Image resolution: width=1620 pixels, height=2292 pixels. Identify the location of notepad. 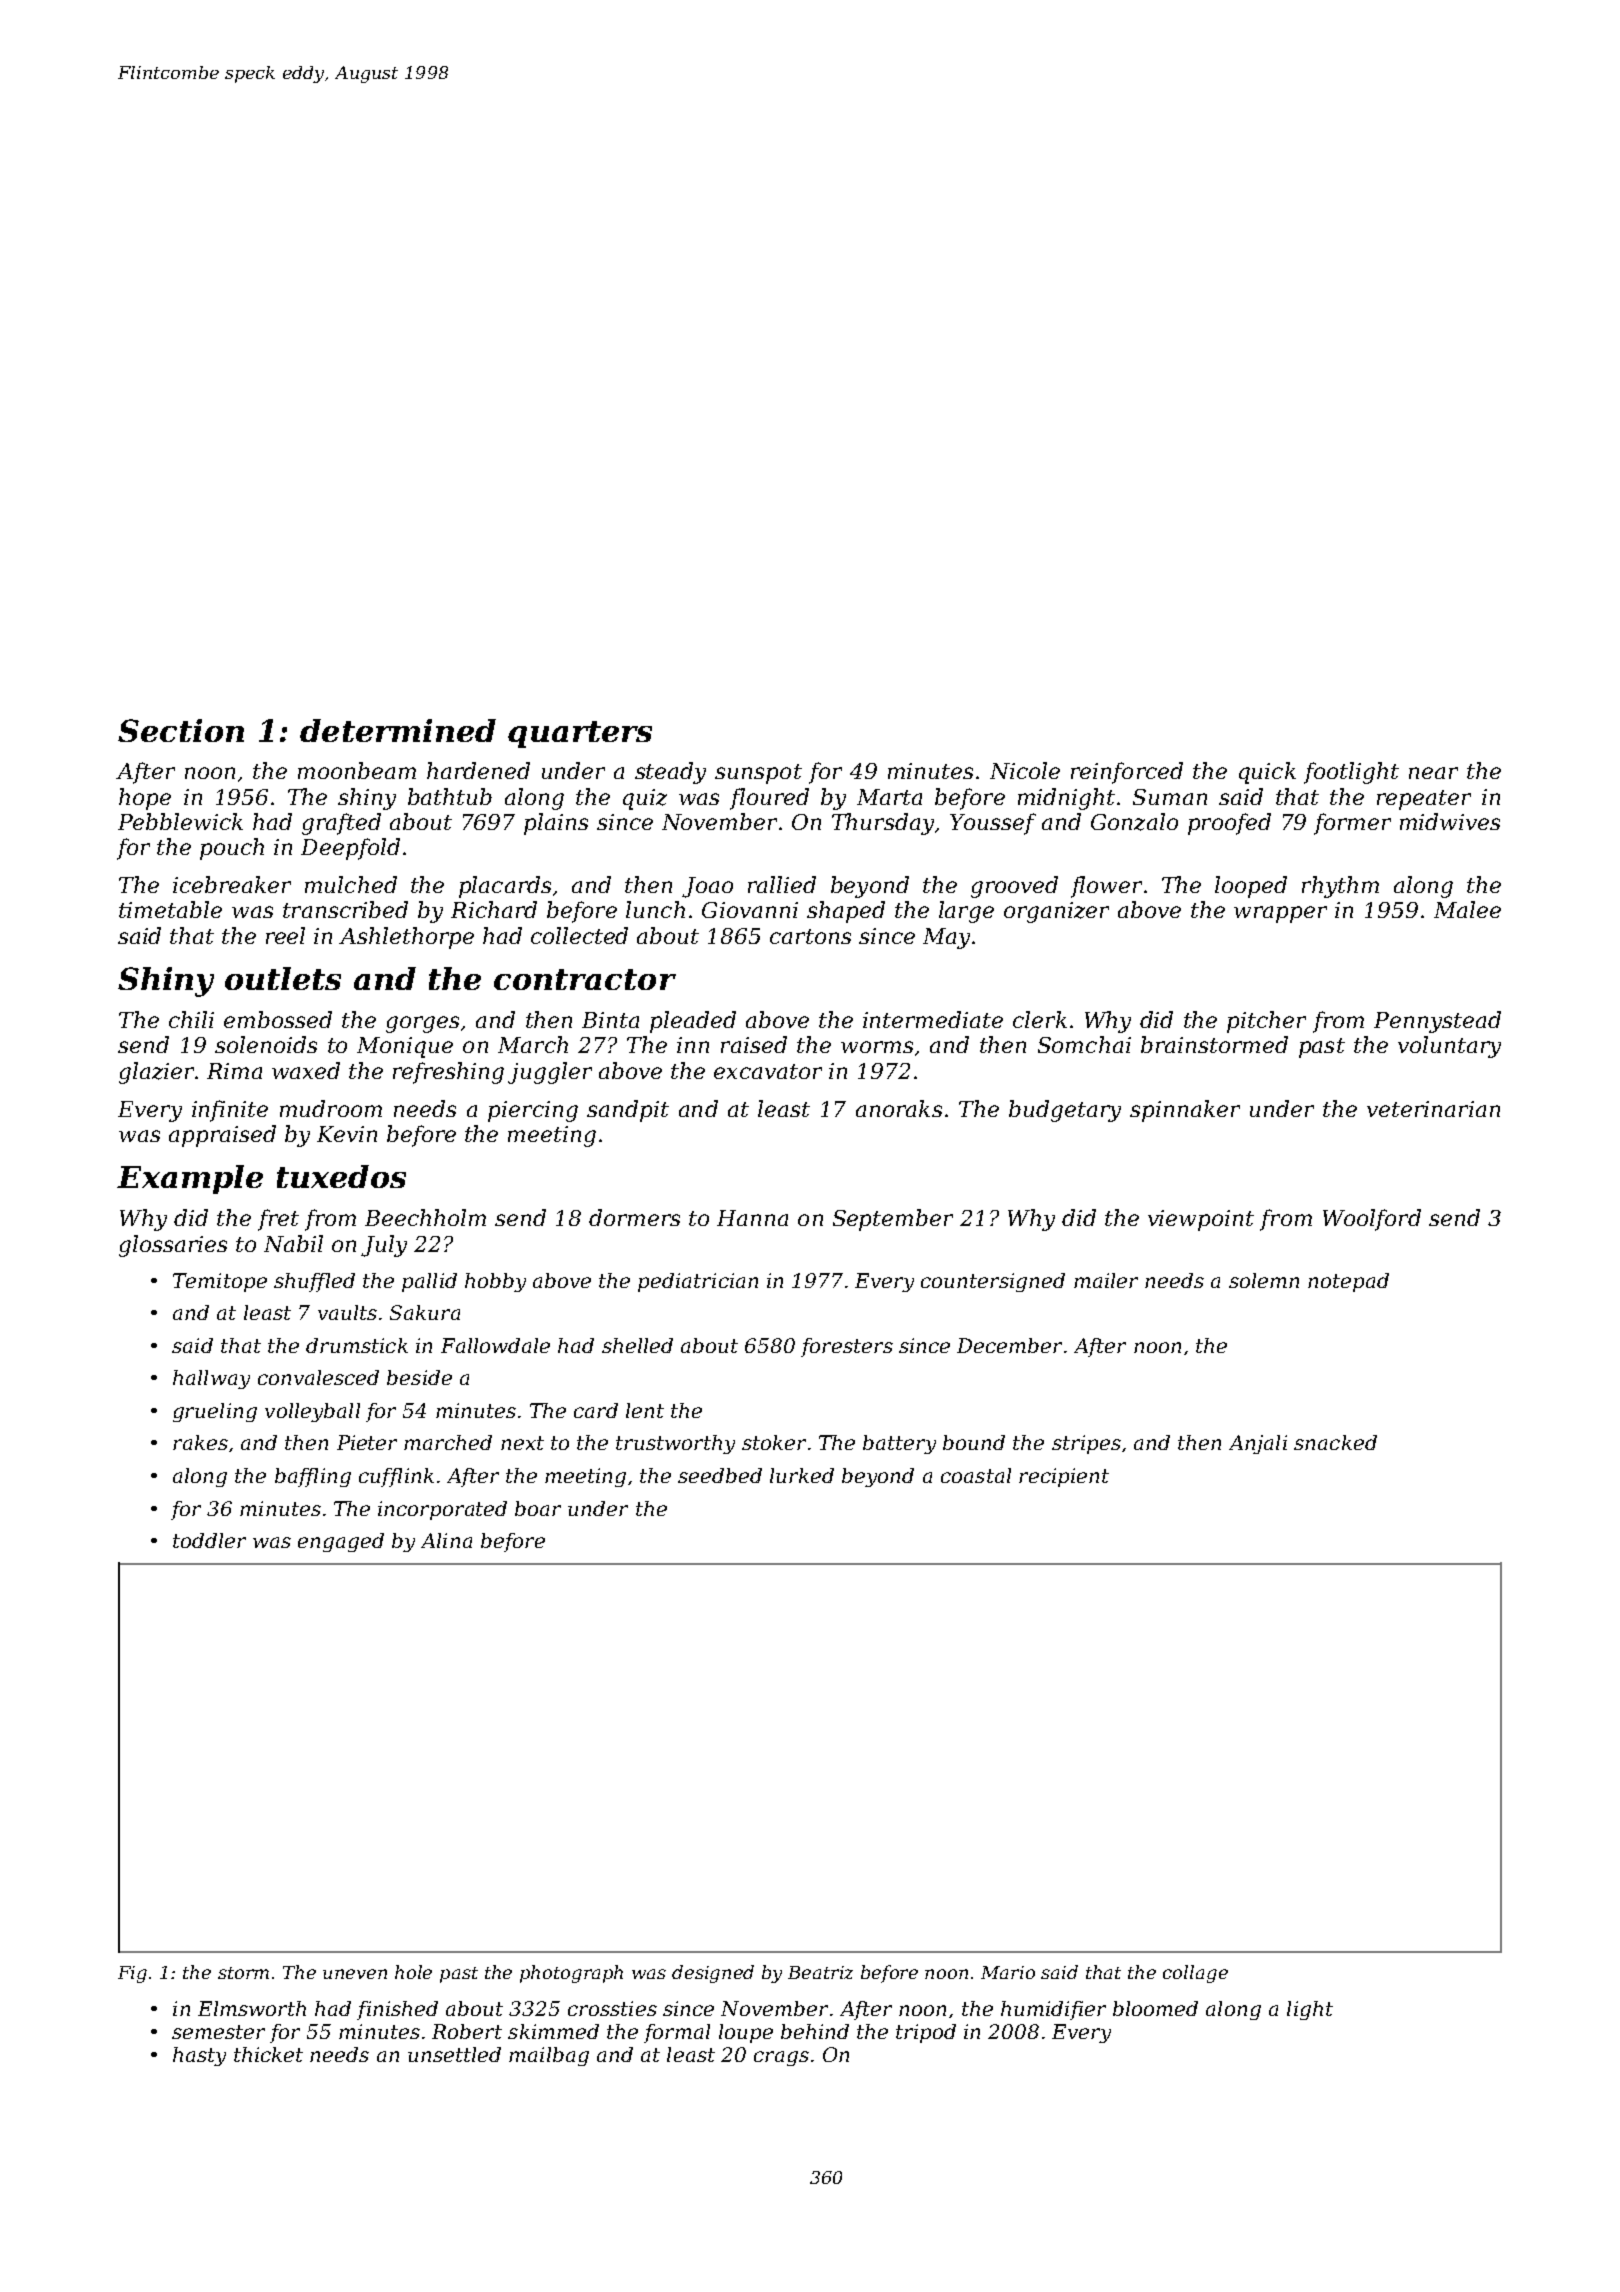
(1348, 1282).
